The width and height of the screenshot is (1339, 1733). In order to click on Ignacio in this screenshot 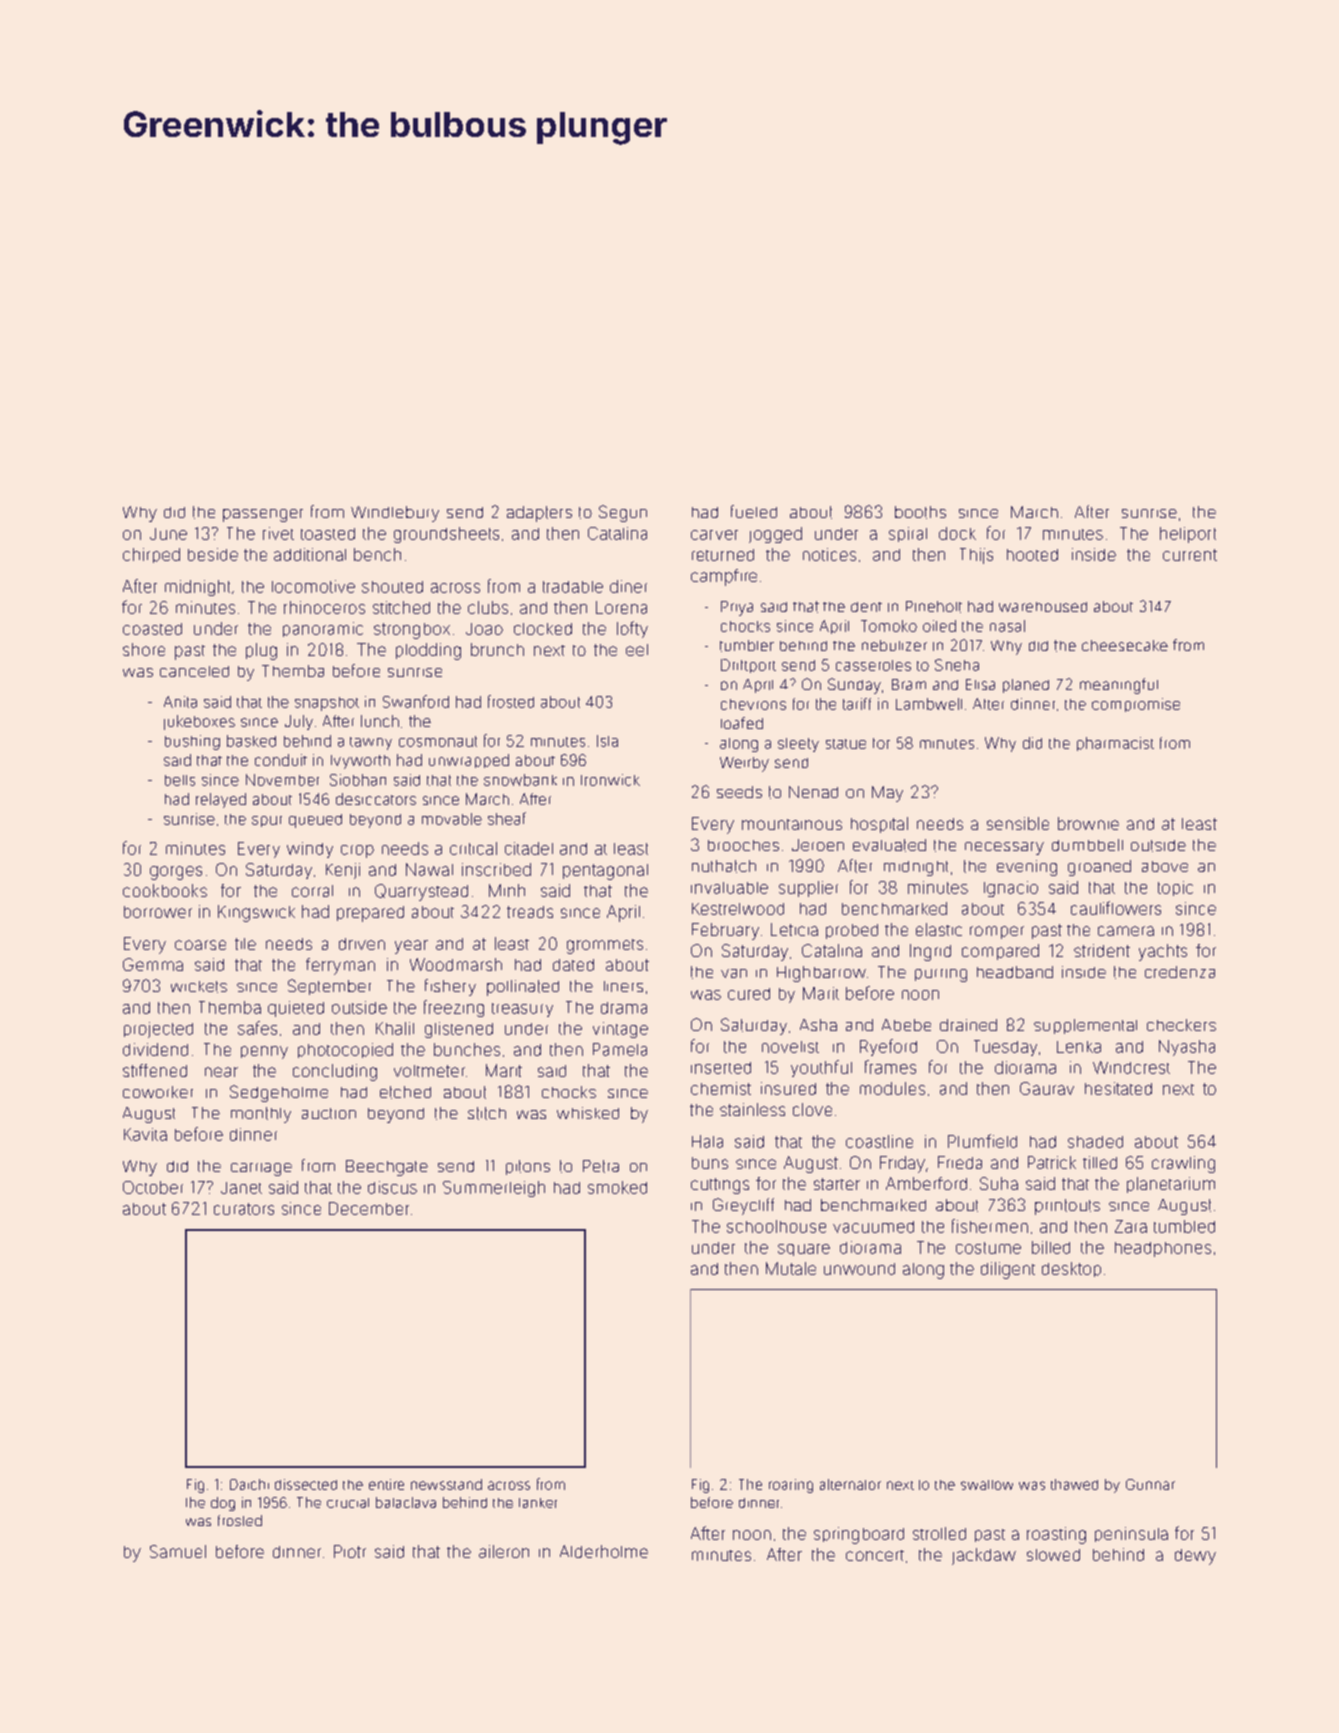, I will do `click(1011, 889)`.
